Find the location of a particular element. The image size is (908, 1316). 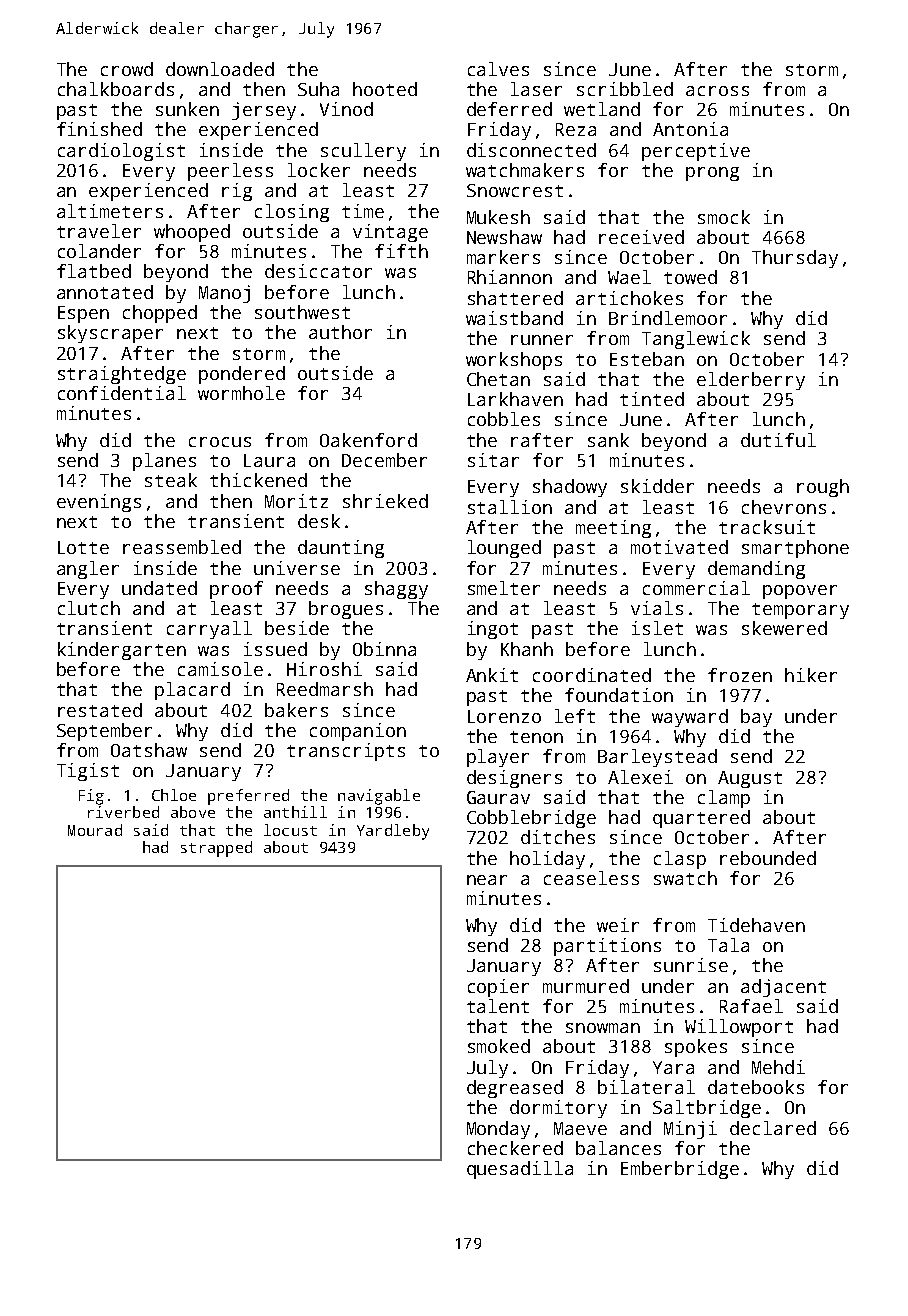

downloaded is located at coordinates (220, 69).
